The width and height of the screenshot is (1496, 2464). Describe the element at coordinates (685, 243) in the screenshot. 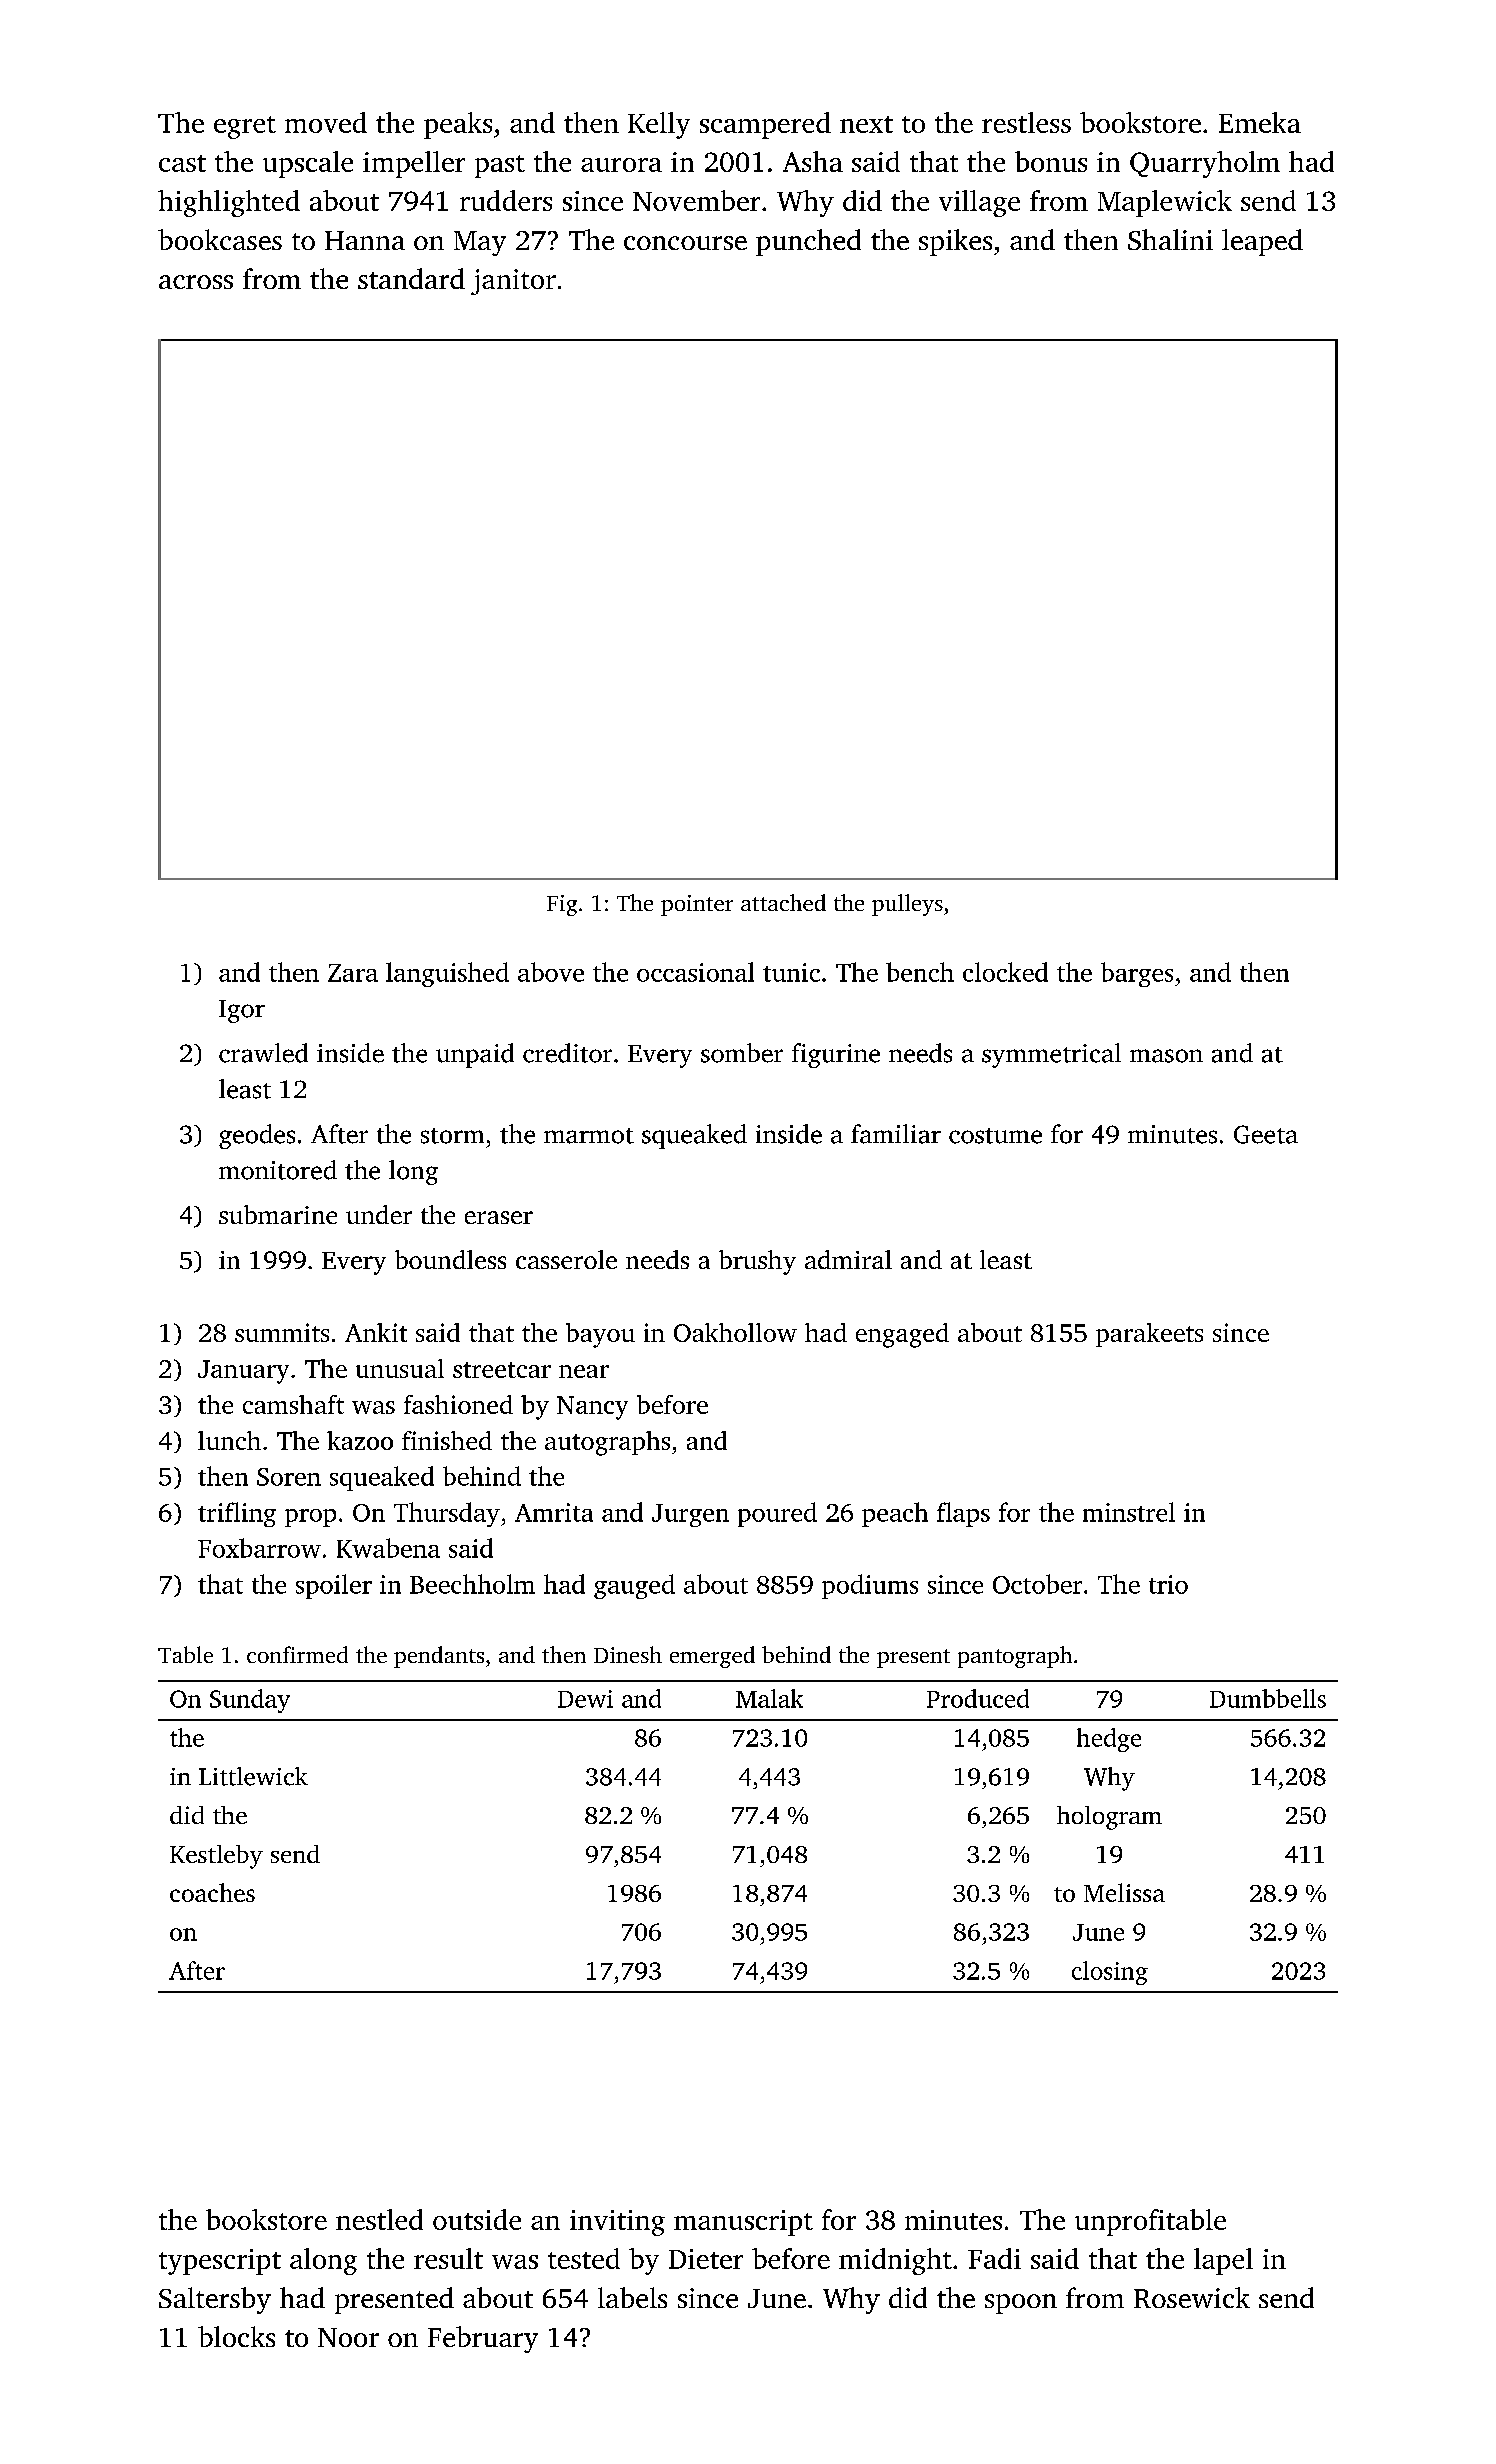

I see `concourse` at that location.
